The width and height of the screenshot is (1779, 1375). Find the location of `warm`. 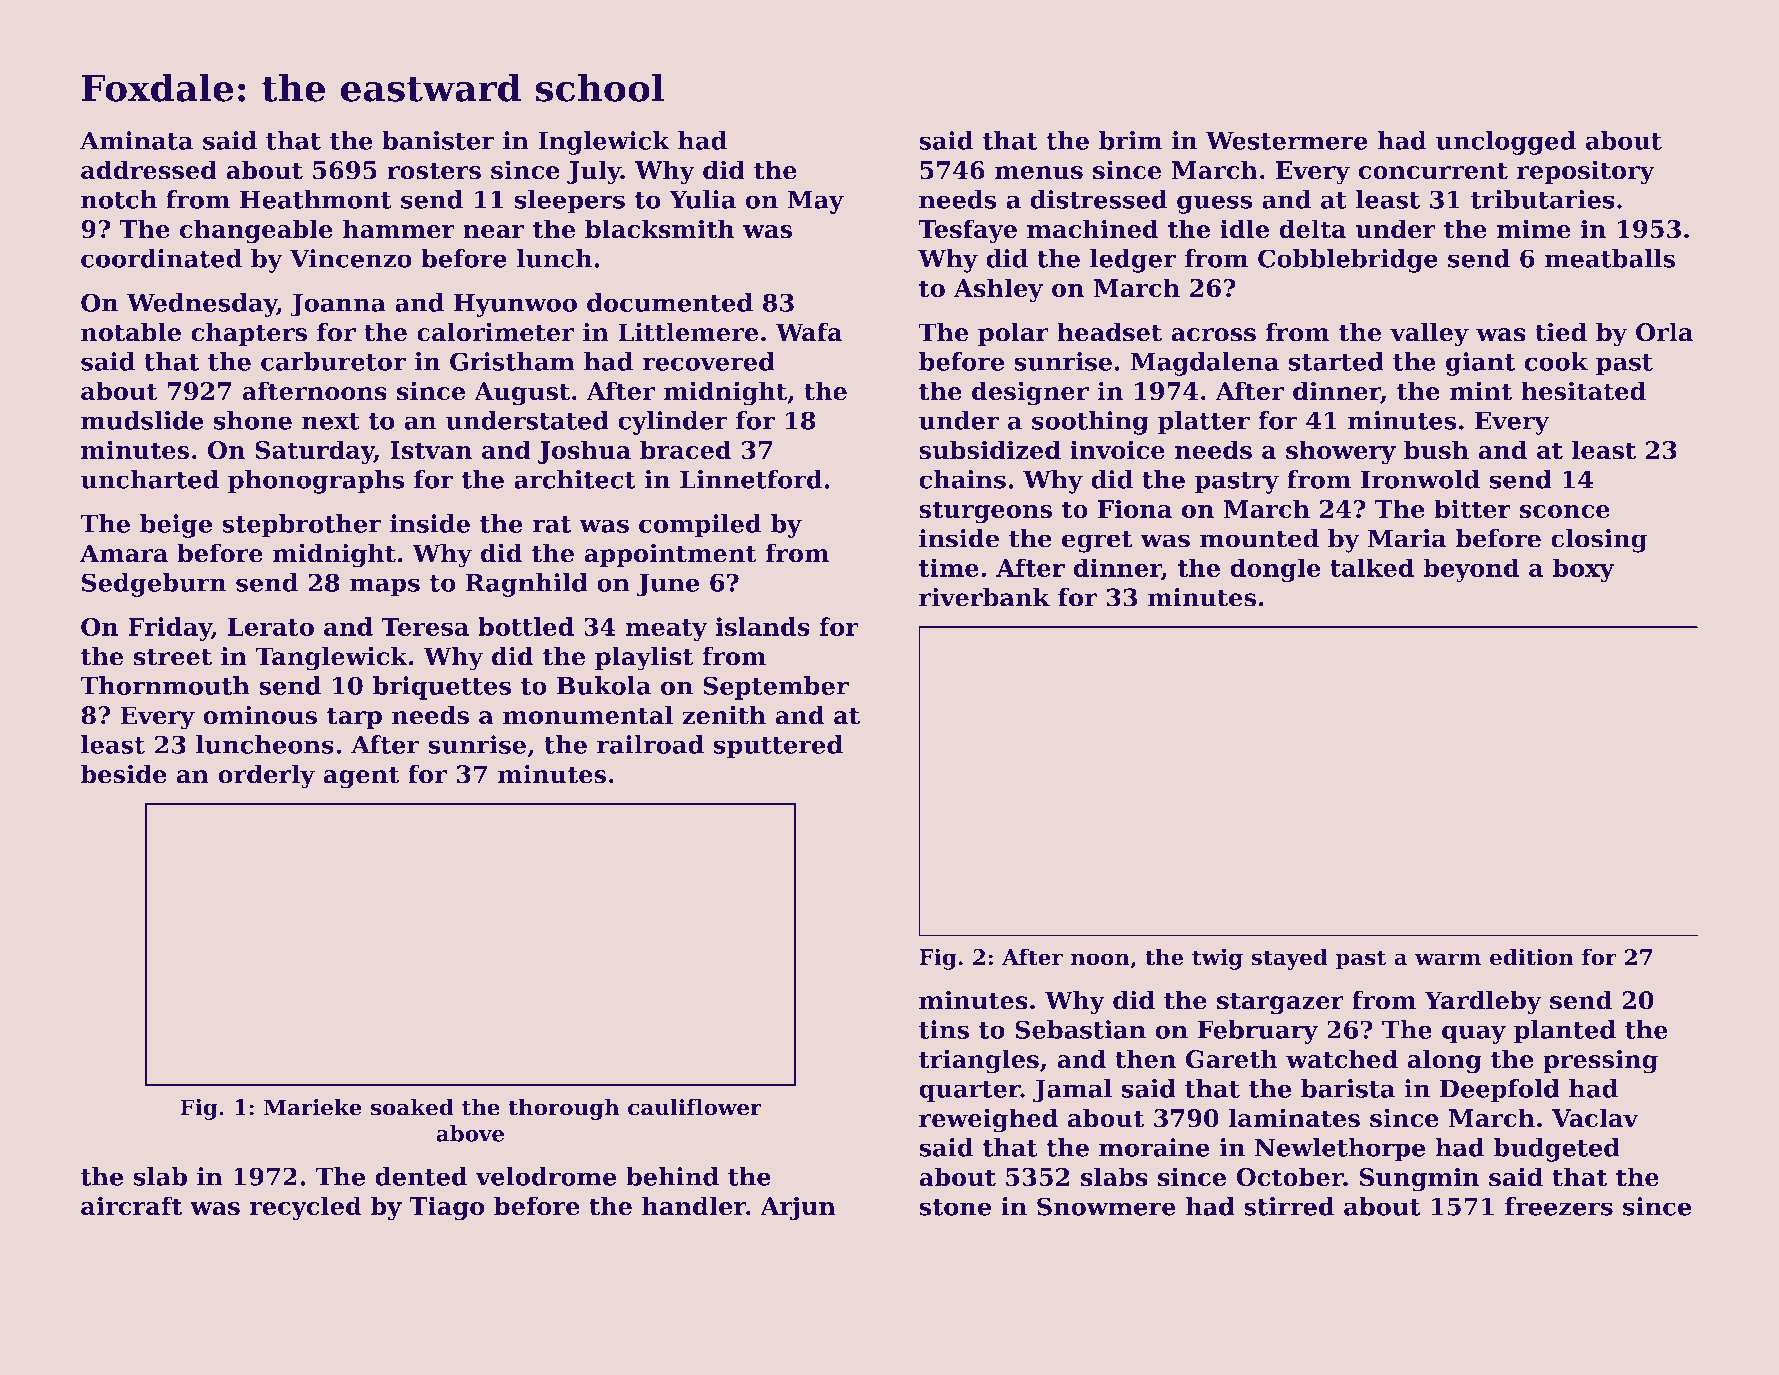

warm is located at coordinates (1448, 959).
